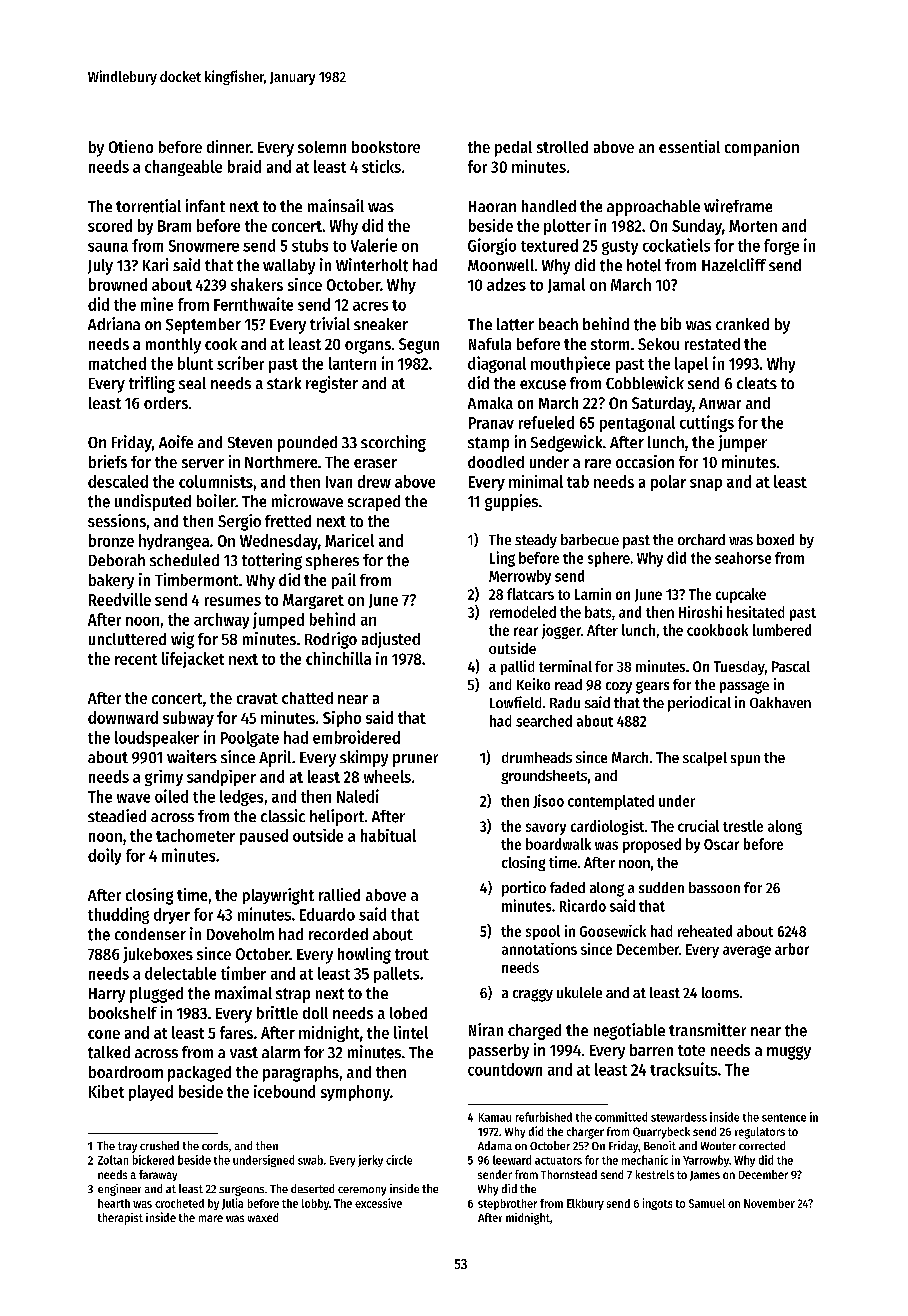 This screenshot has width=908, height=1316. What do you see at coordinates (393, 443) in the screenshot?
I see `scorching` at bounding box center [393, 443].
